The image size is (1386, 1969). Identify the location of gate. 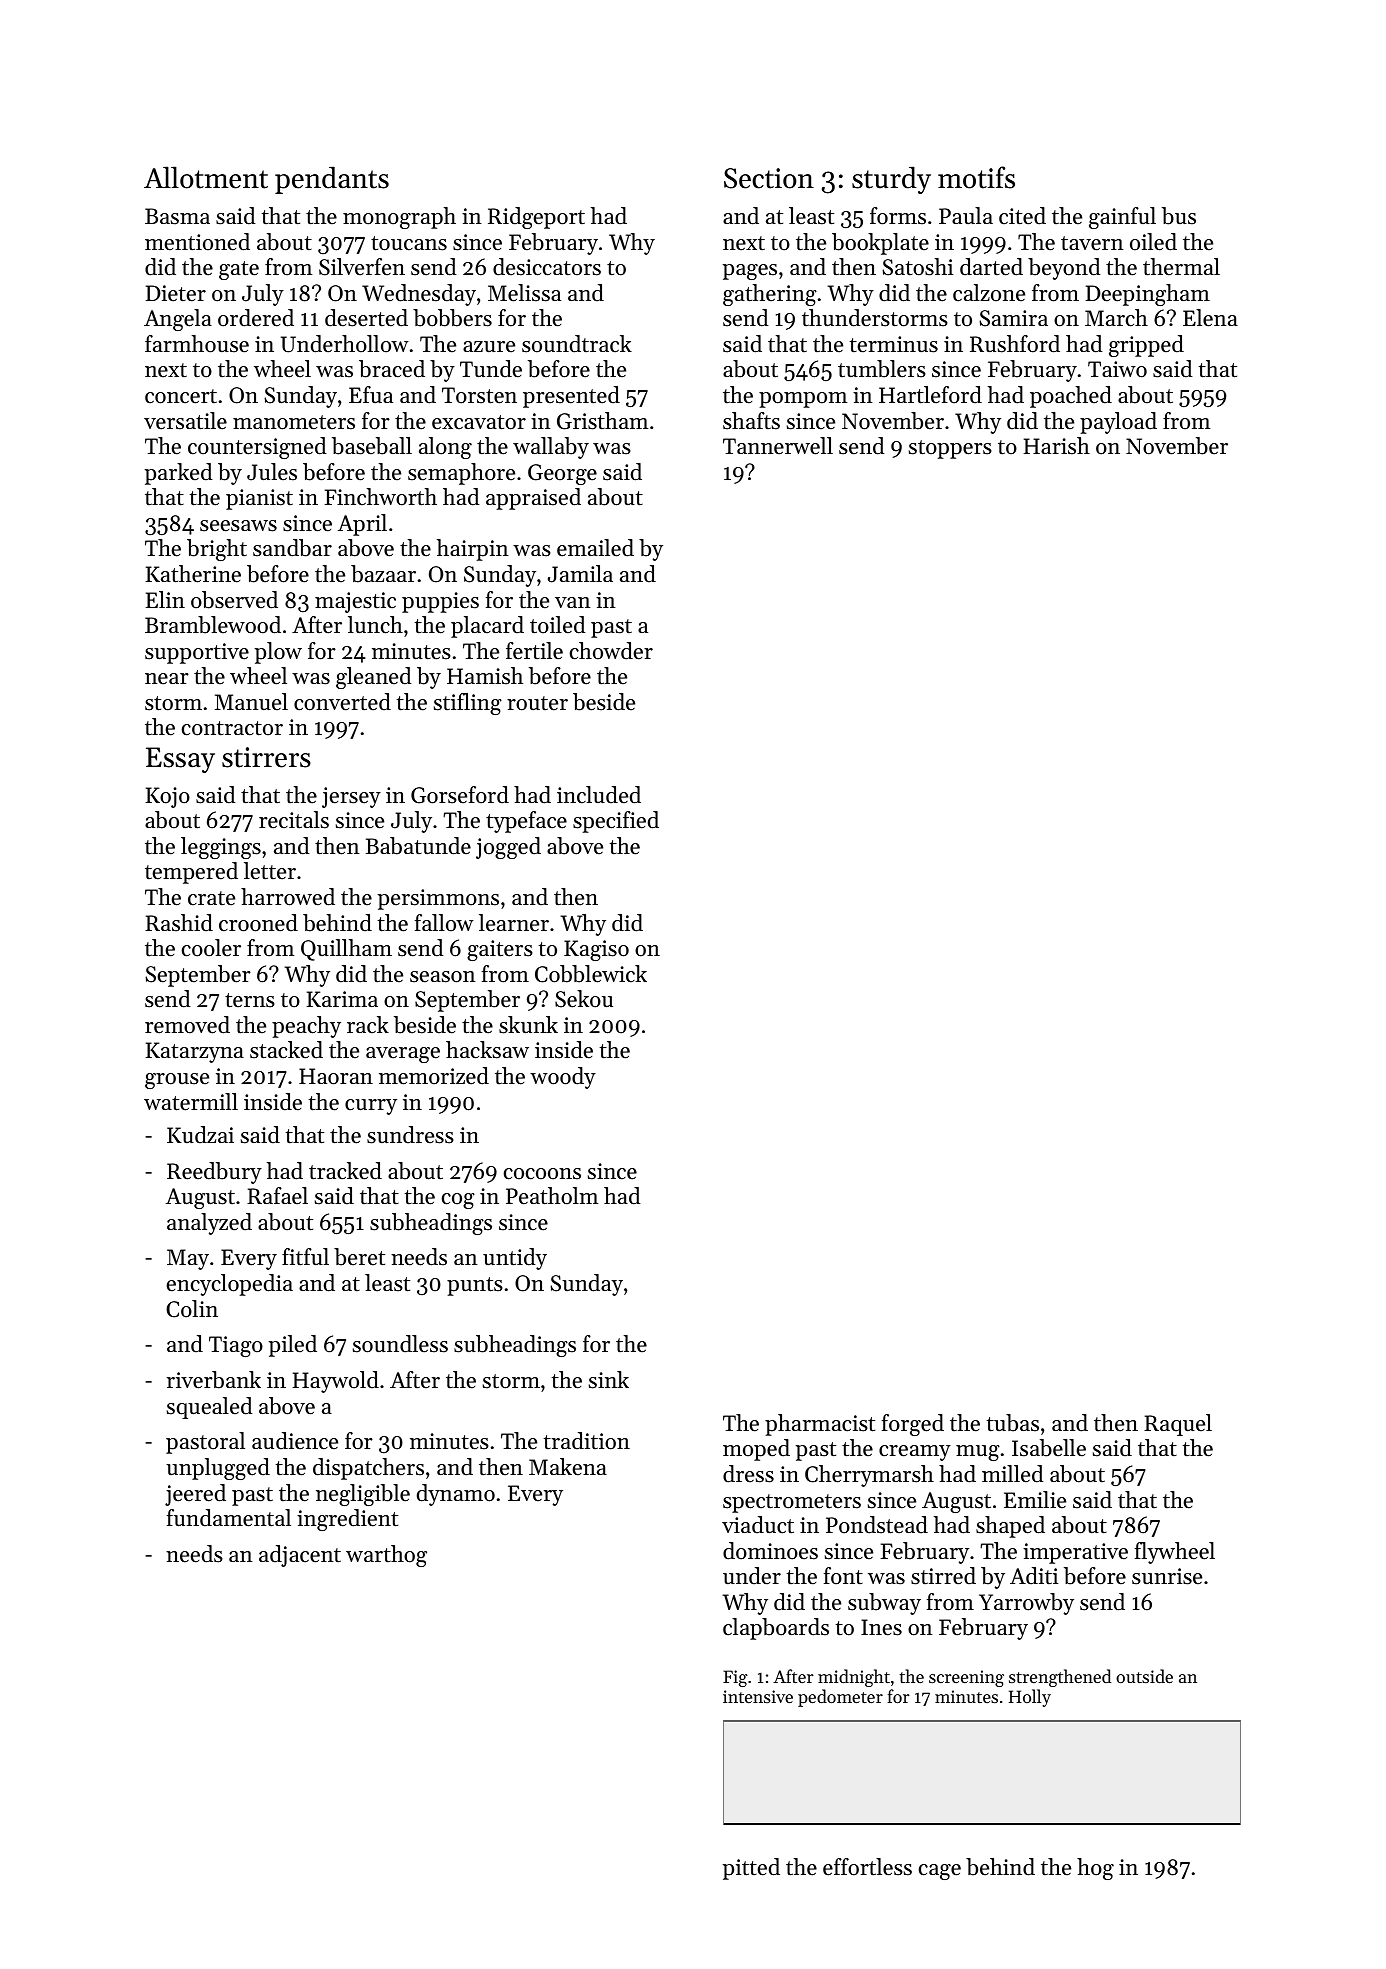
(239, 270).
